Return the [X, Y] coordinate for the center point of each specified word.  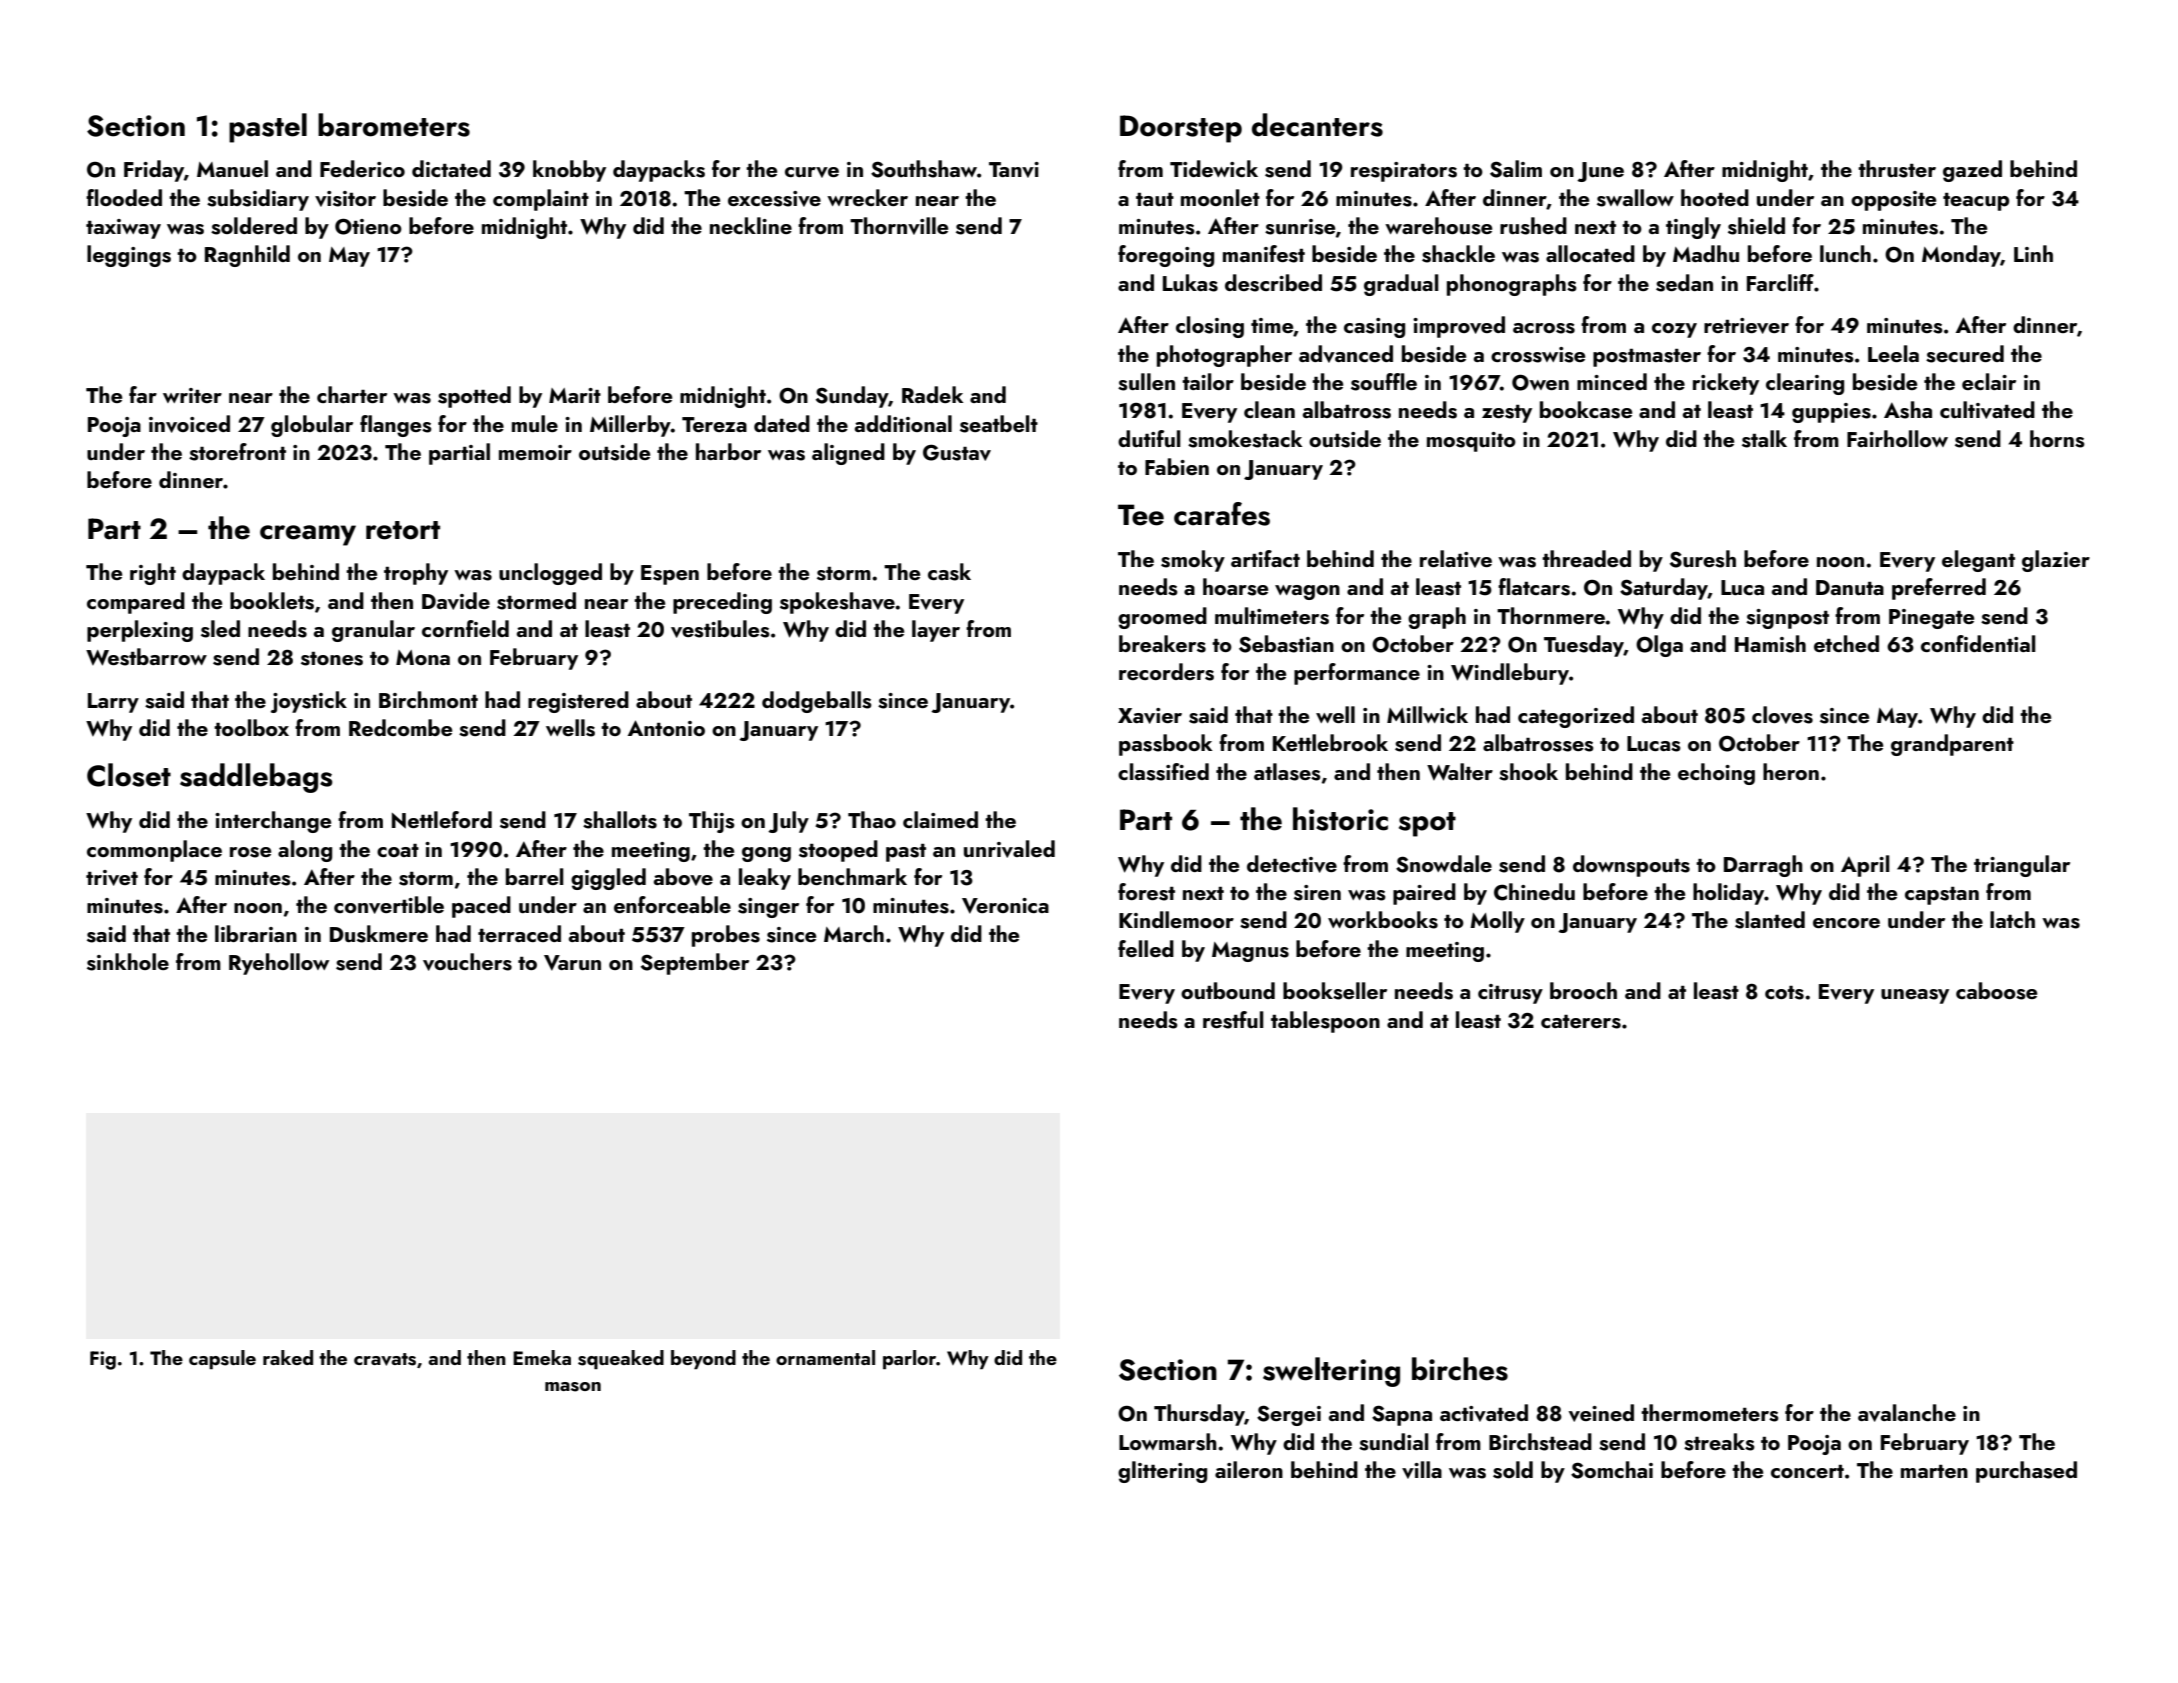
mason [573, 1387]
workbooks [1383, 920]
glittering [1162, 1472]
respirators [1404, 172]
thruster [1897, 169]
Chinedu [1534, 892]
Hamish [1770, 644]
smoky [1193, 561]
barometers [394, 125]
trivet [112, 878]
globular [312, 426]
